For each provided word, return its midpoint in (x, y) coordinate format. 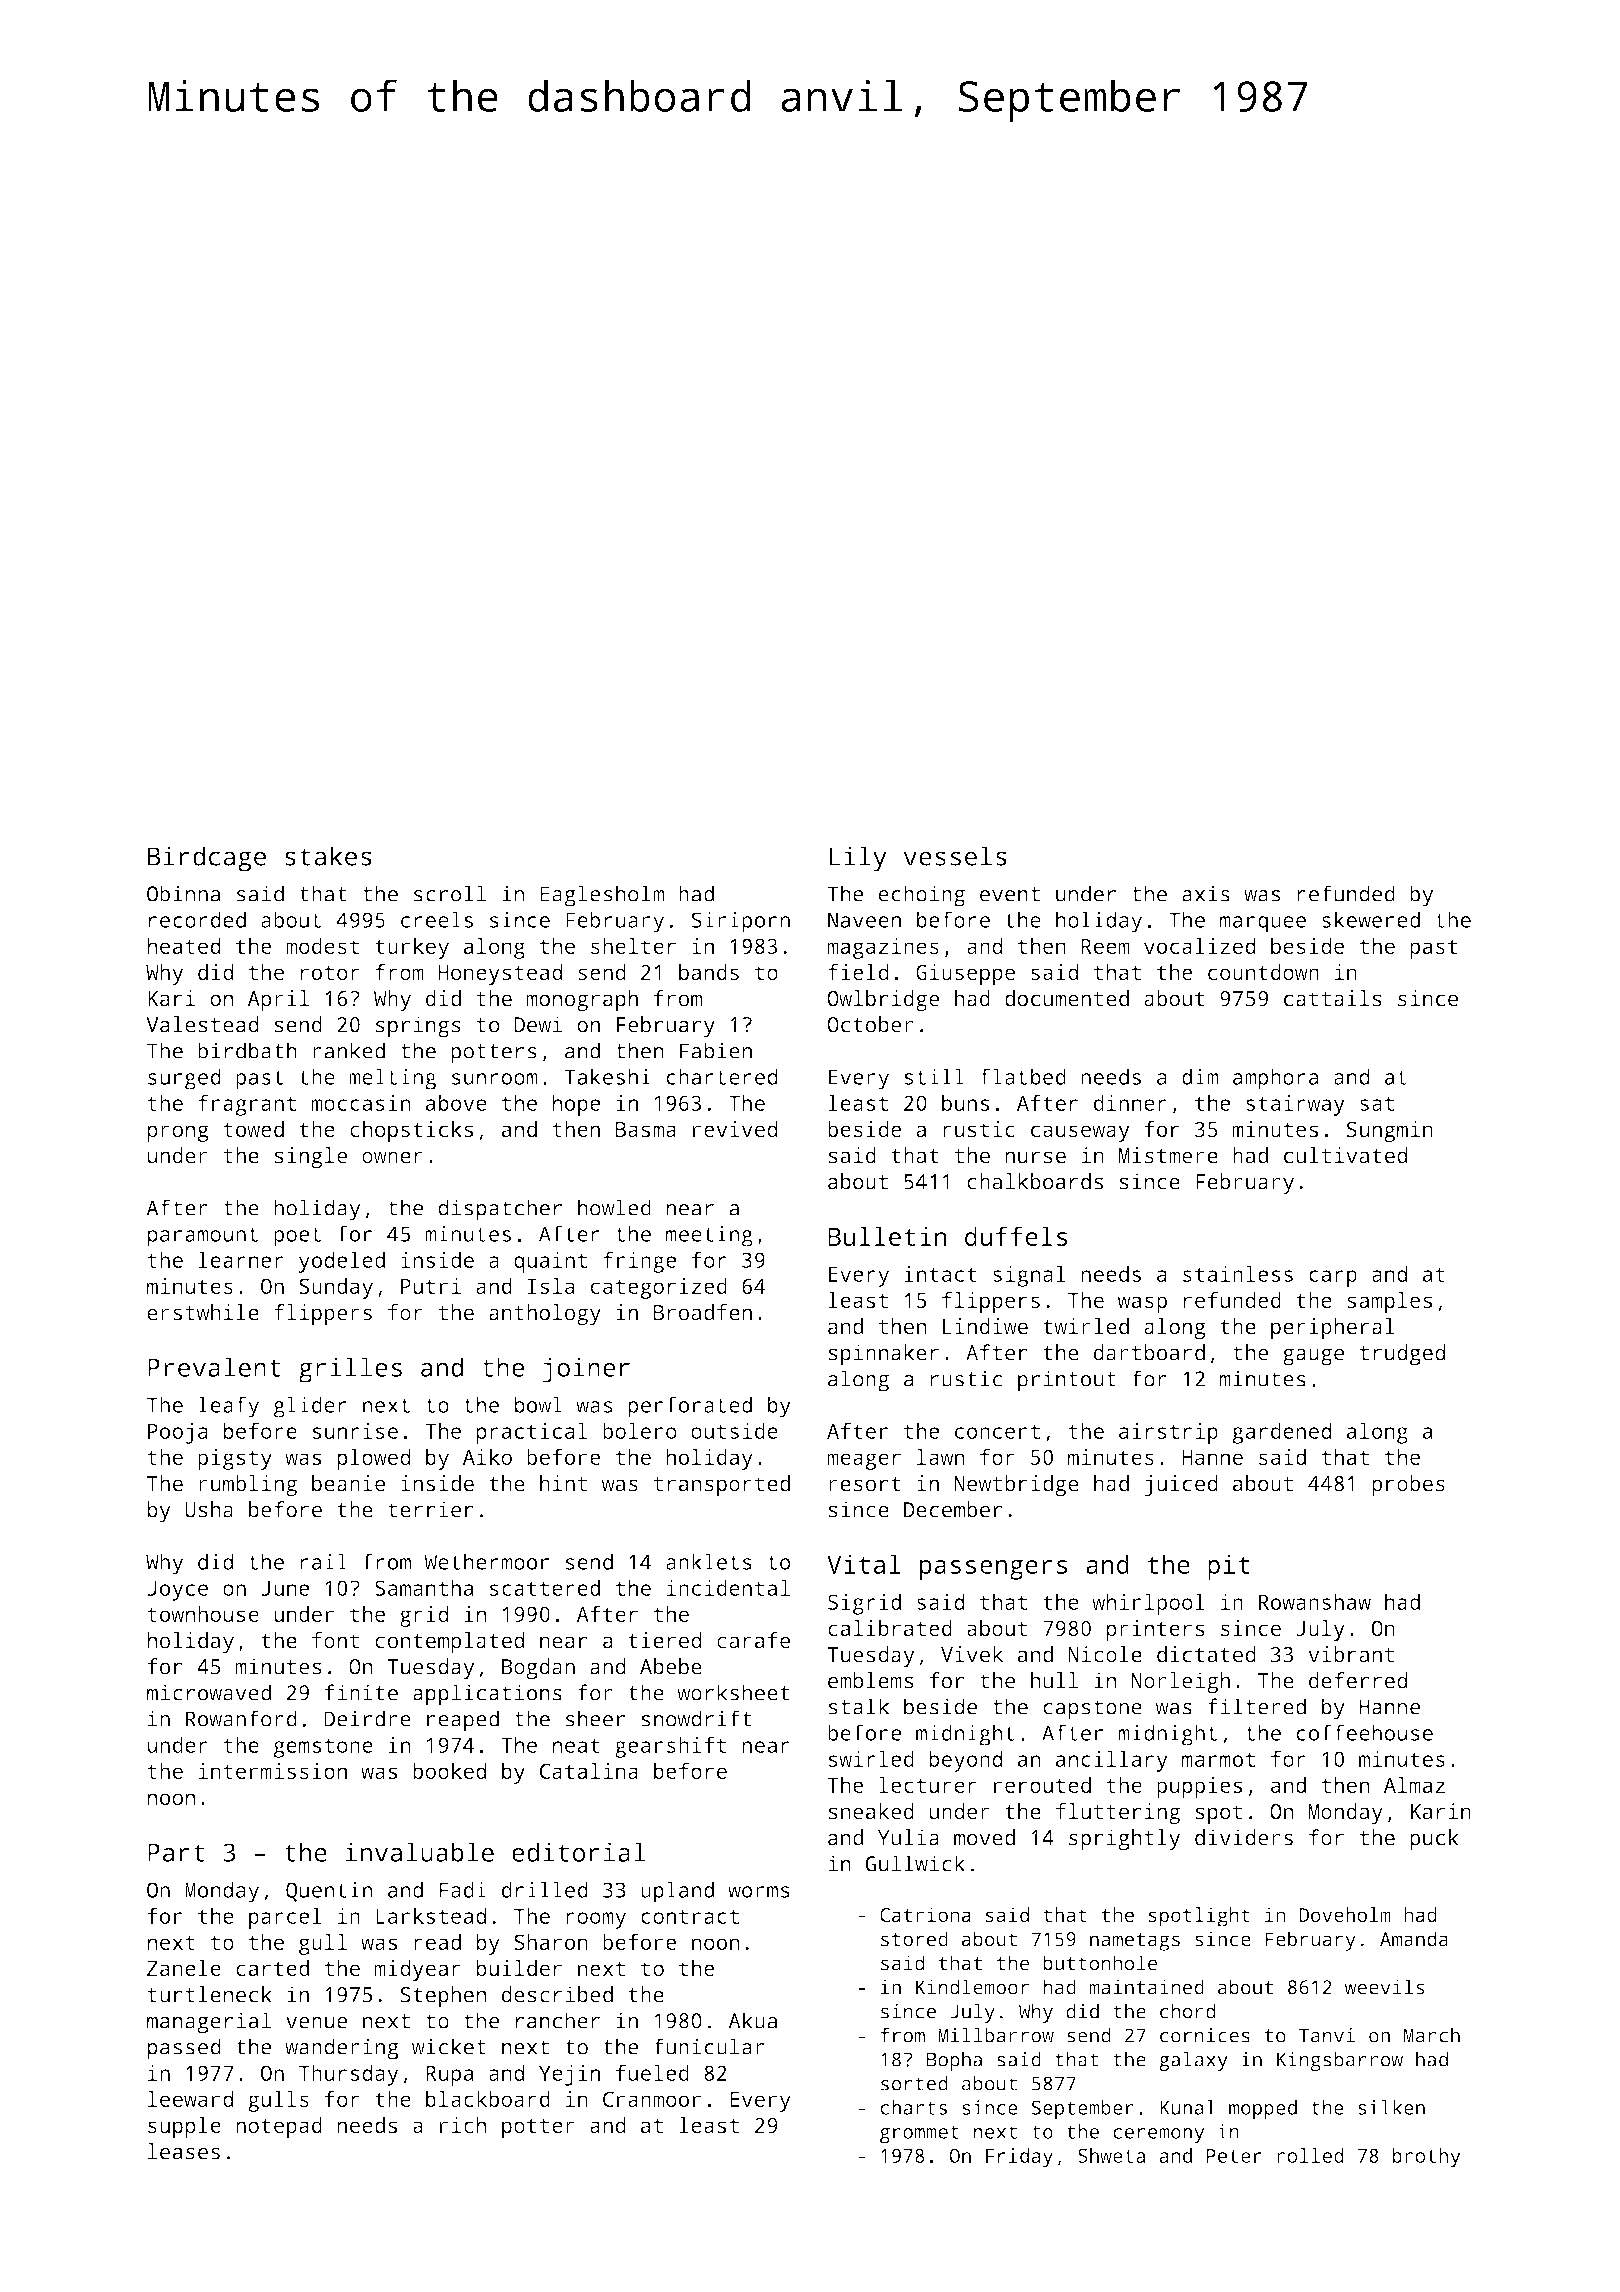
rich (463, 2125)
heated (184, 946)
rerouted (1042, 1785)
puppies (1199, 1787)
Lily (858, 859)
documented (1067, 998)
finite (361, 1692)
